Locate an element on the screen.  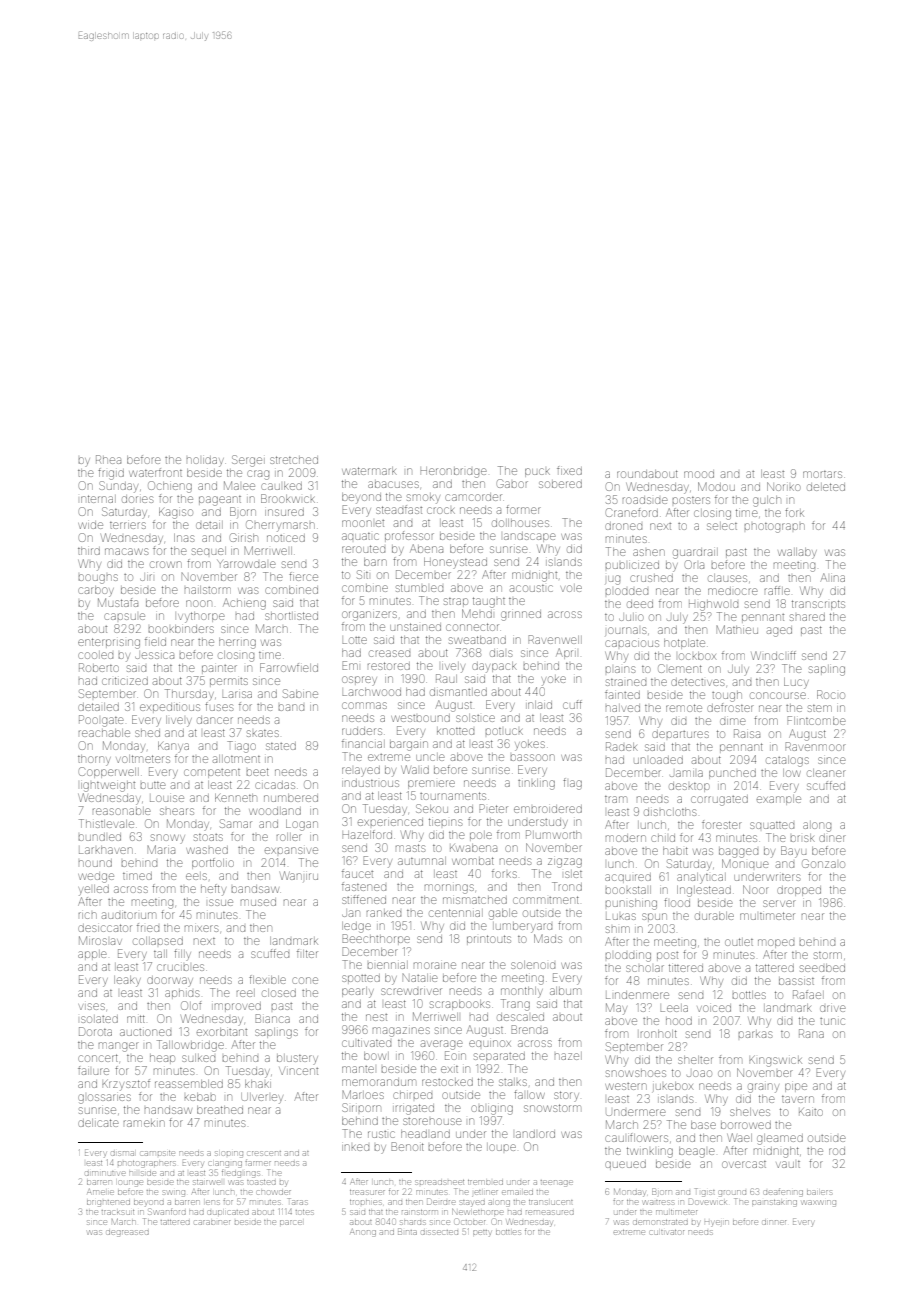
Dorota is located at coordinates (95, 1031).
